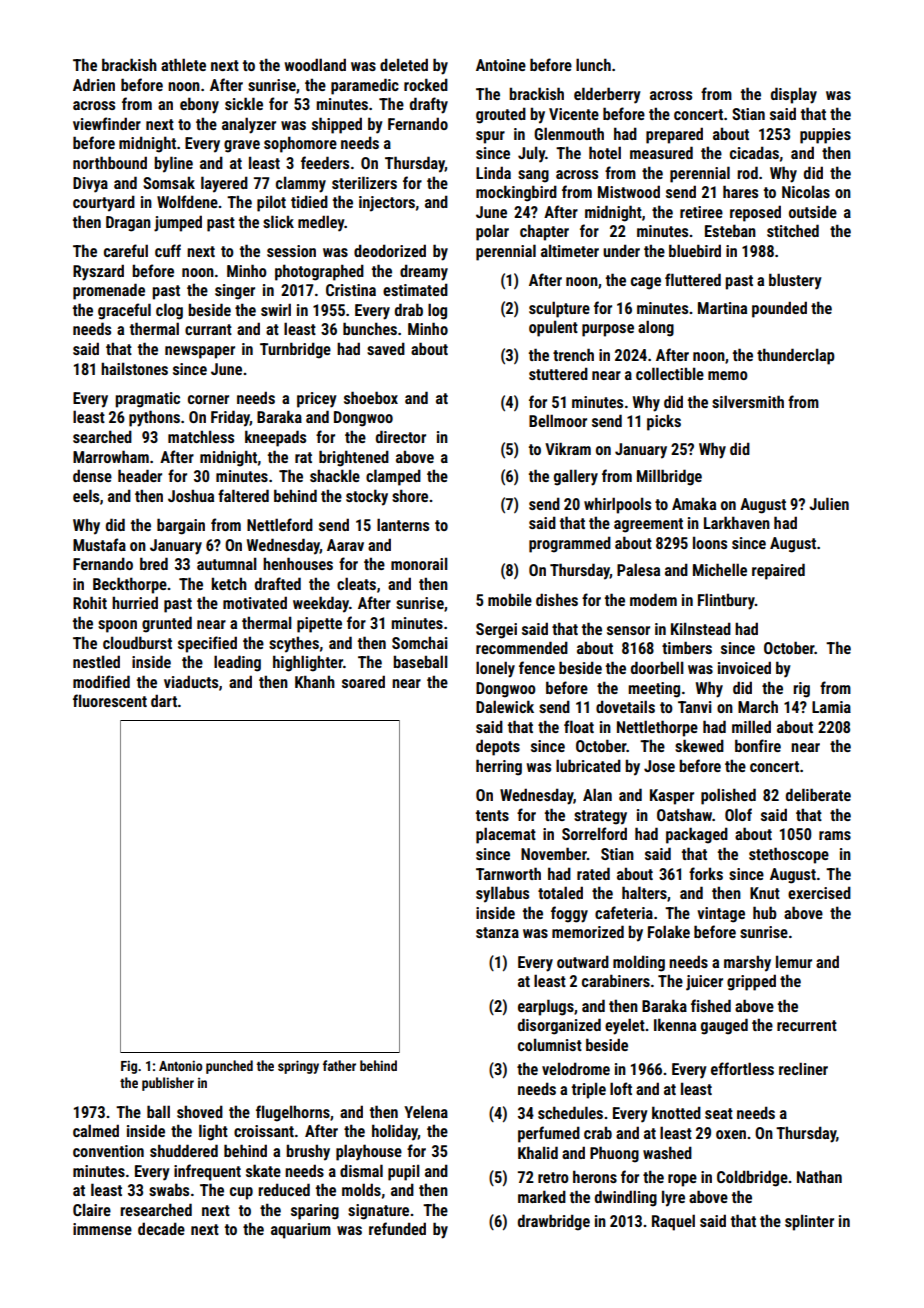  Describe the element at coordinates (593, 64) in the screenshot. I see `lunch` at that location.
